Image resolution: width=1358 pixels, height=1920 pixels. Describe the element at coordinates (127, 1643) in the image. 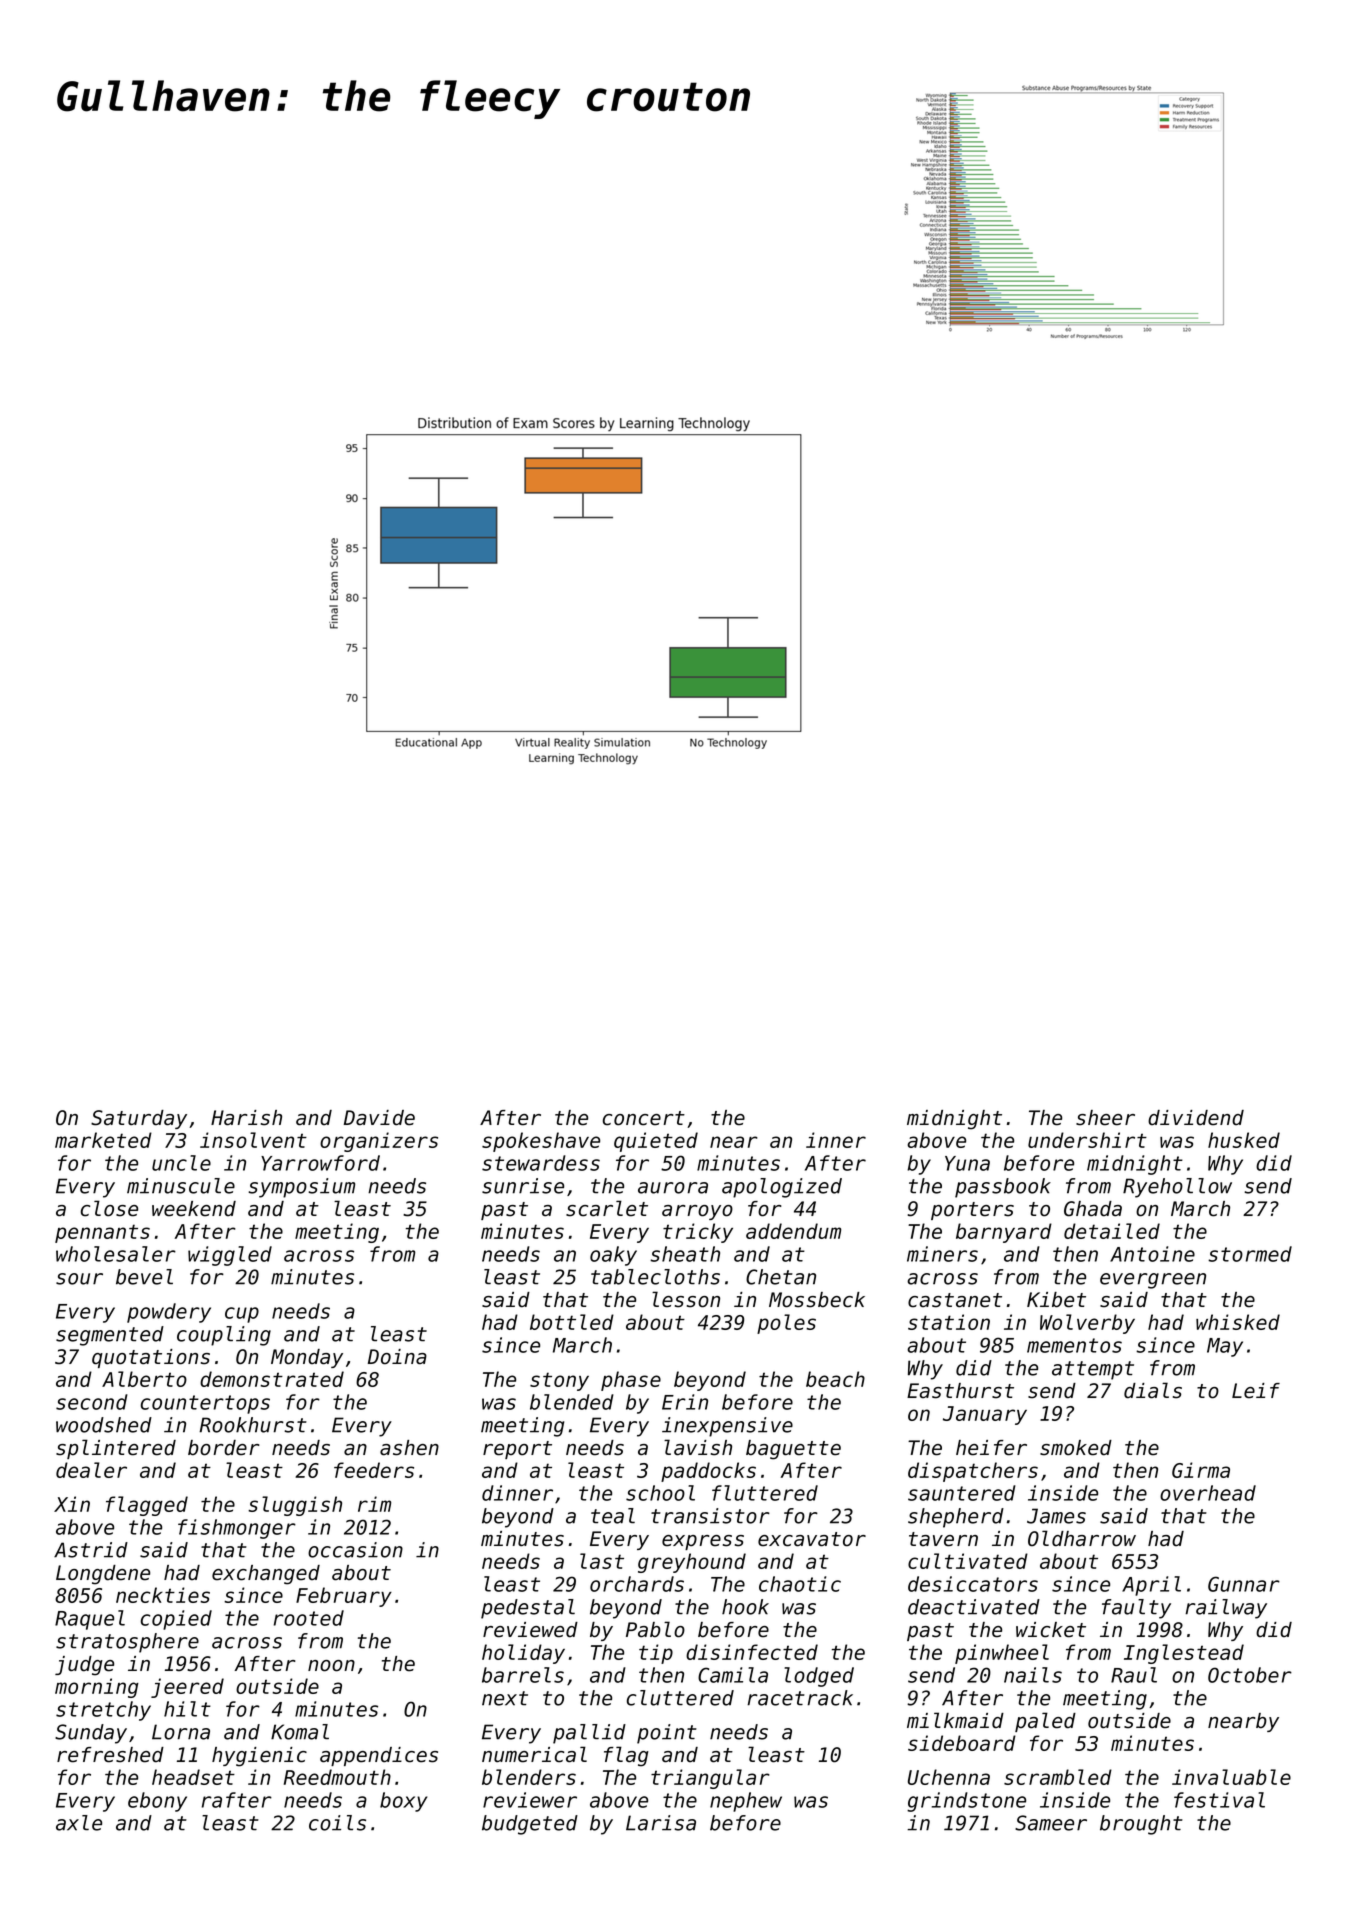

I see `stratosphere` at that location.
